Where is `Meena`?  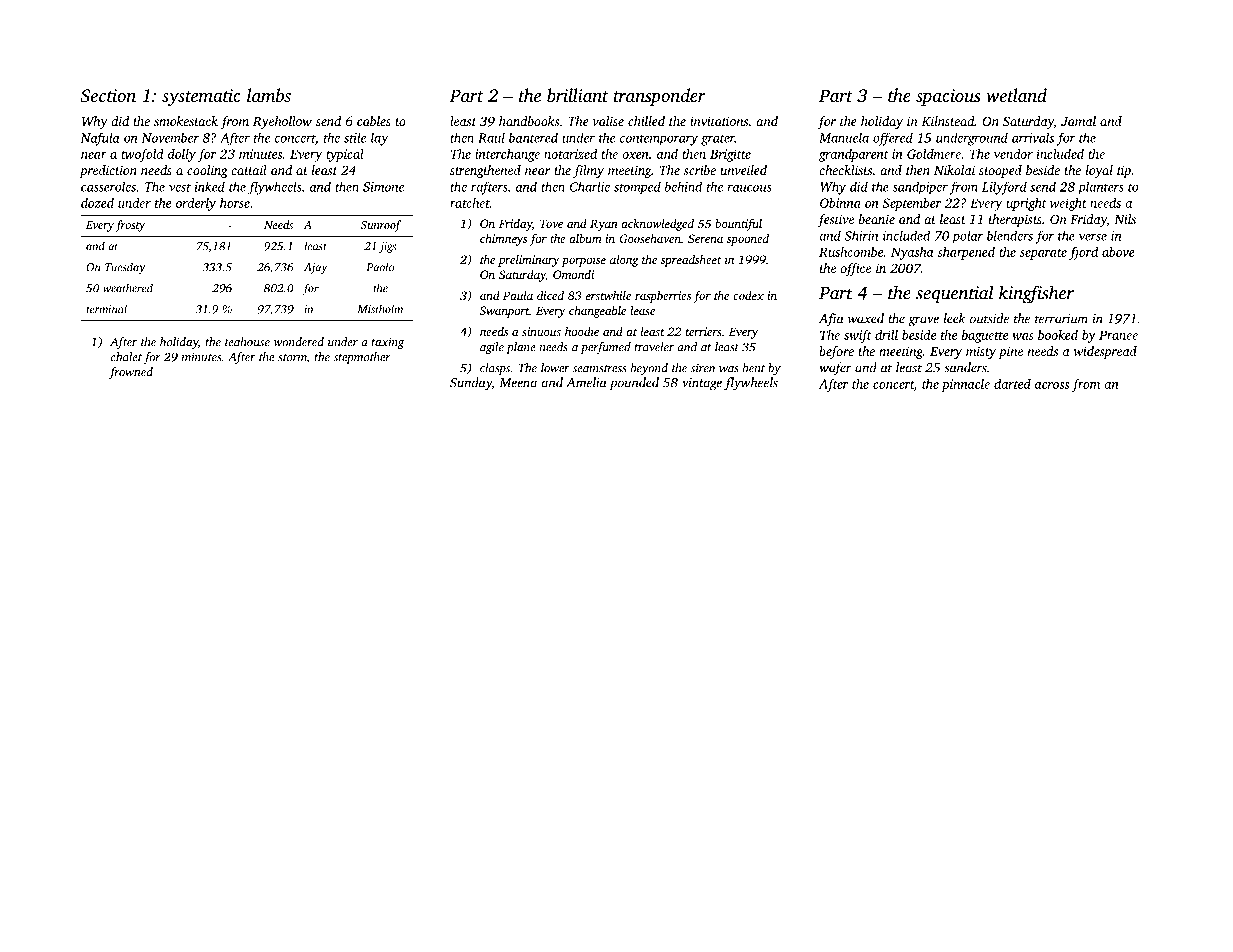 Meena is located at coordinates (518, 383).
